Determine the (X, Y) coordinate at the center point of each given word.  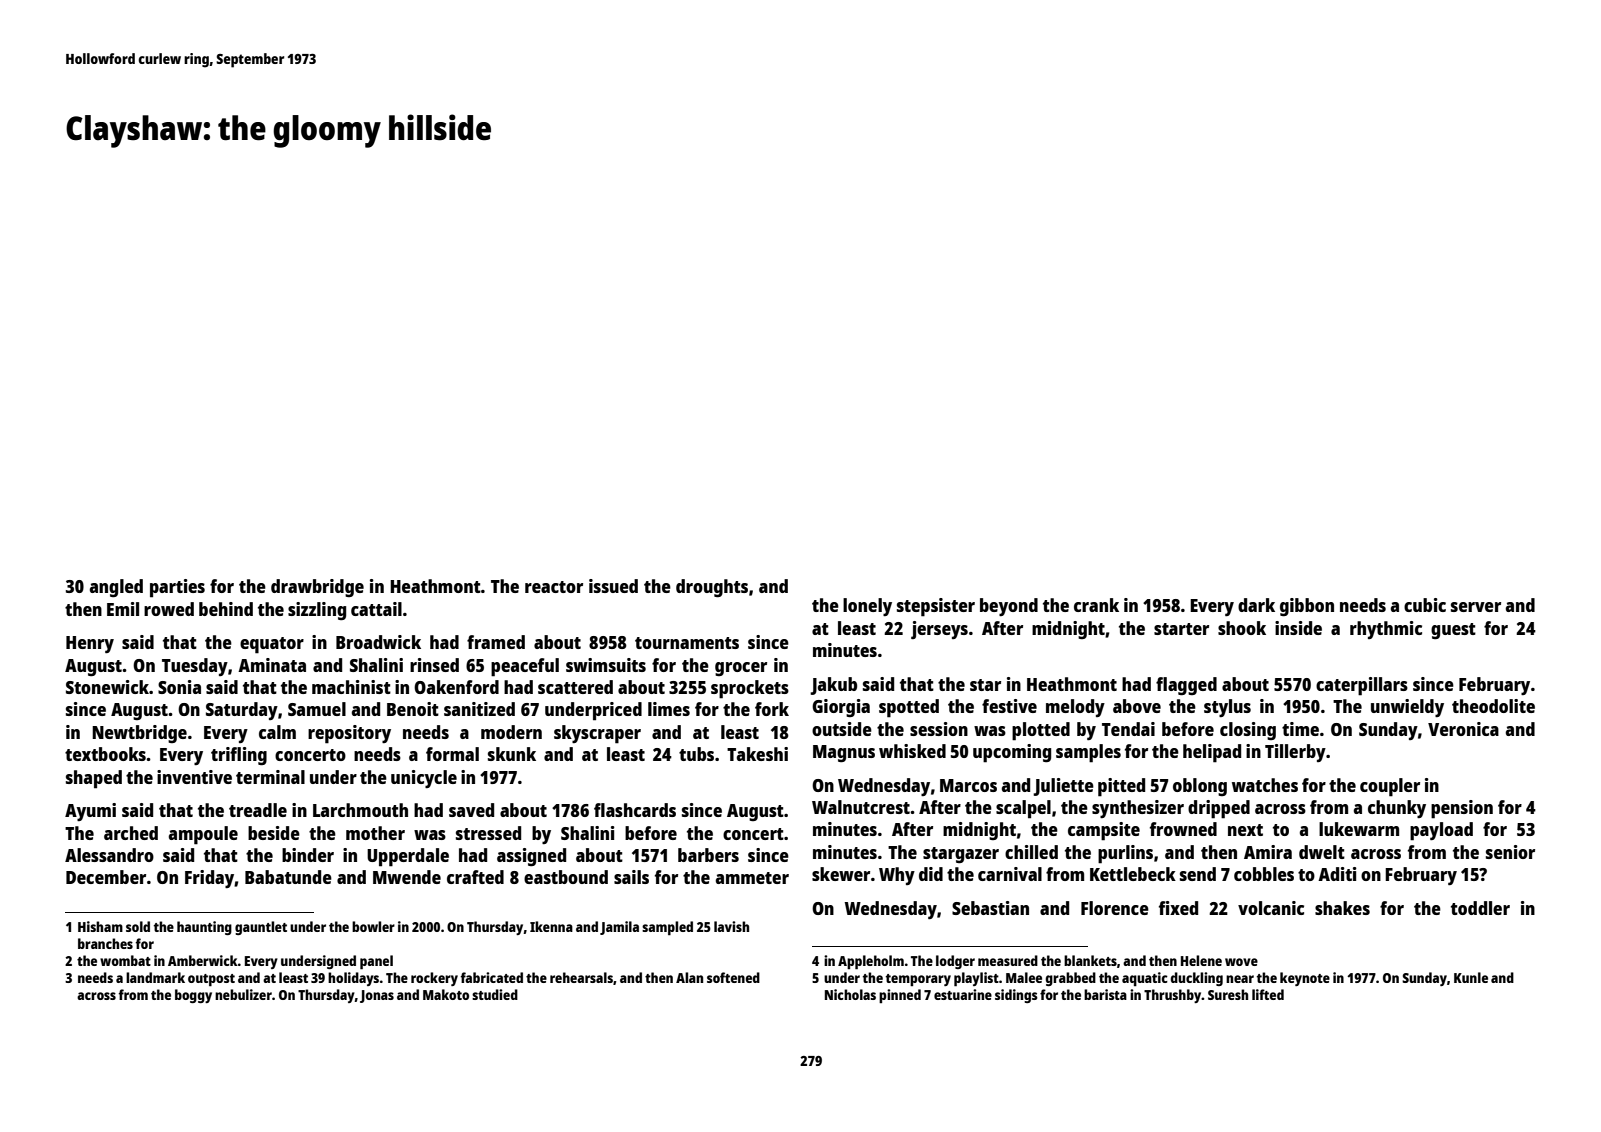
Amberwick (203, 960)
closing (1248, 731)
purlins (1125, 854)
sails (631, 877)
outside (842, 729)
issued (613, 586)
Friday (210, 879)
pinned (900, 996)
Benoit (413, 709)
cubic (1425, 605)
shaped (94, 779)
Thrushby (1173, 996)
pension (1462, 809)
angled (116, 588)
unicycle (424, 779)
